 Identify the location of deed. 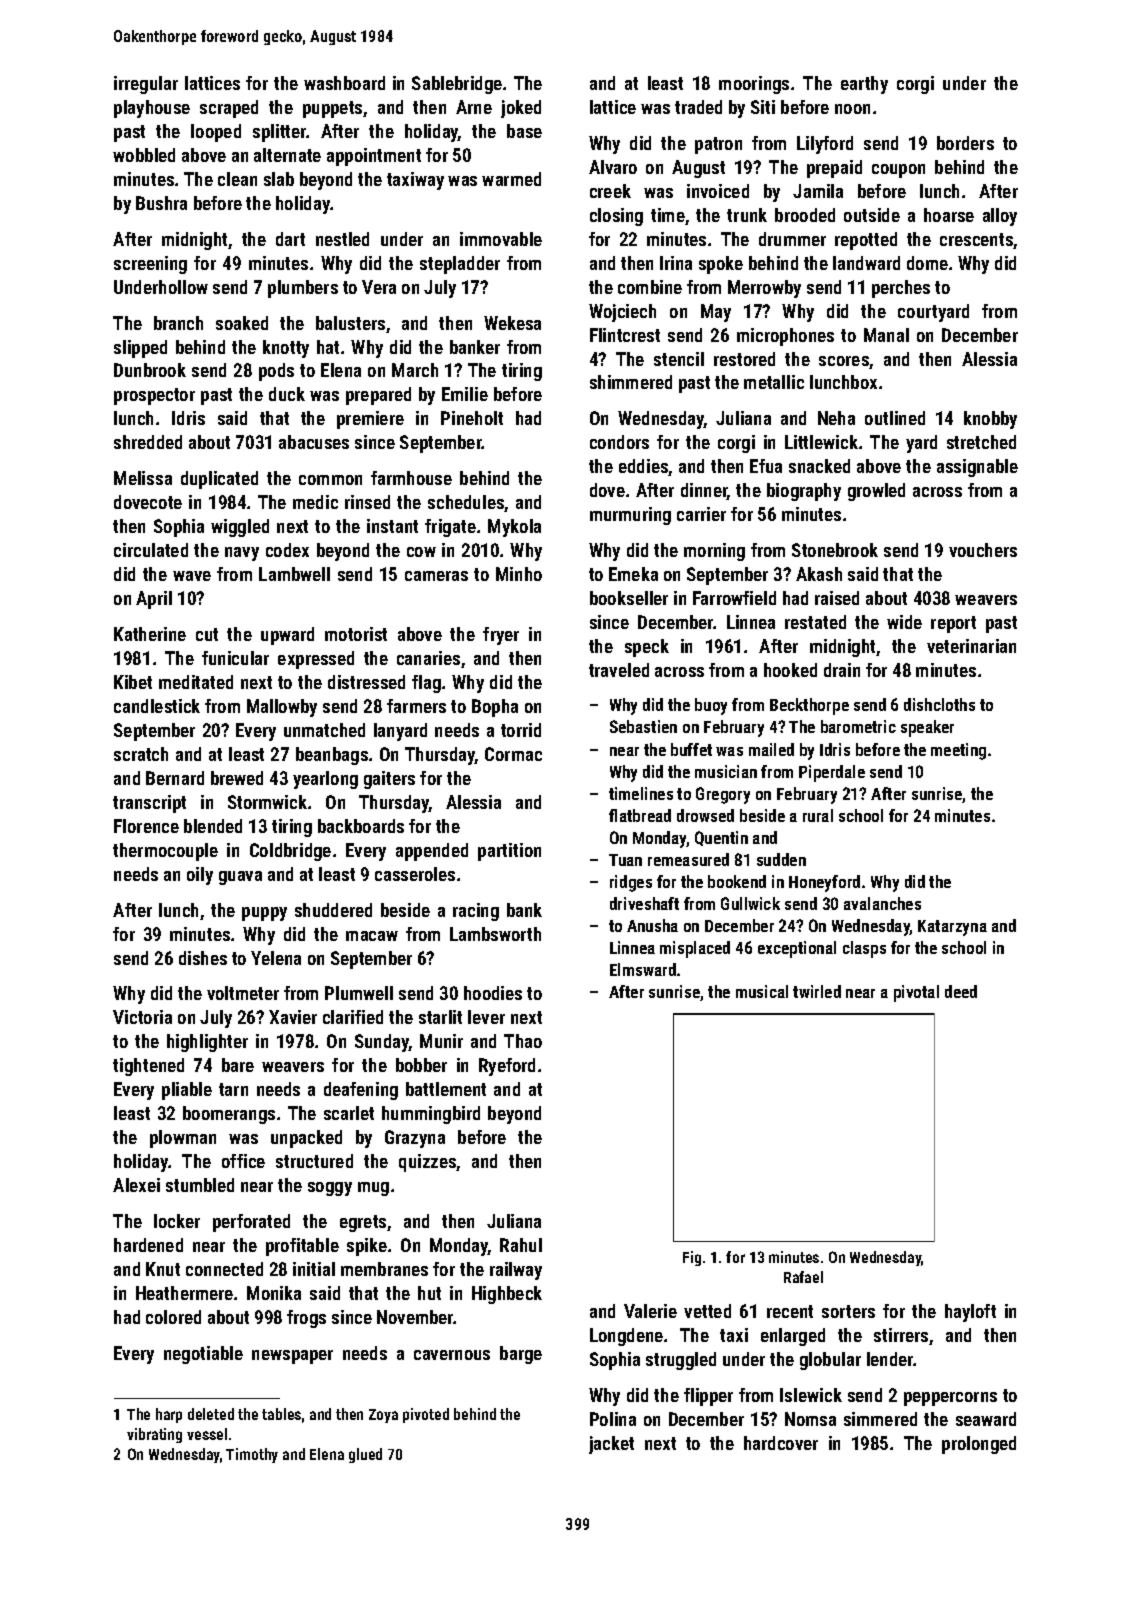
(961, 991).
